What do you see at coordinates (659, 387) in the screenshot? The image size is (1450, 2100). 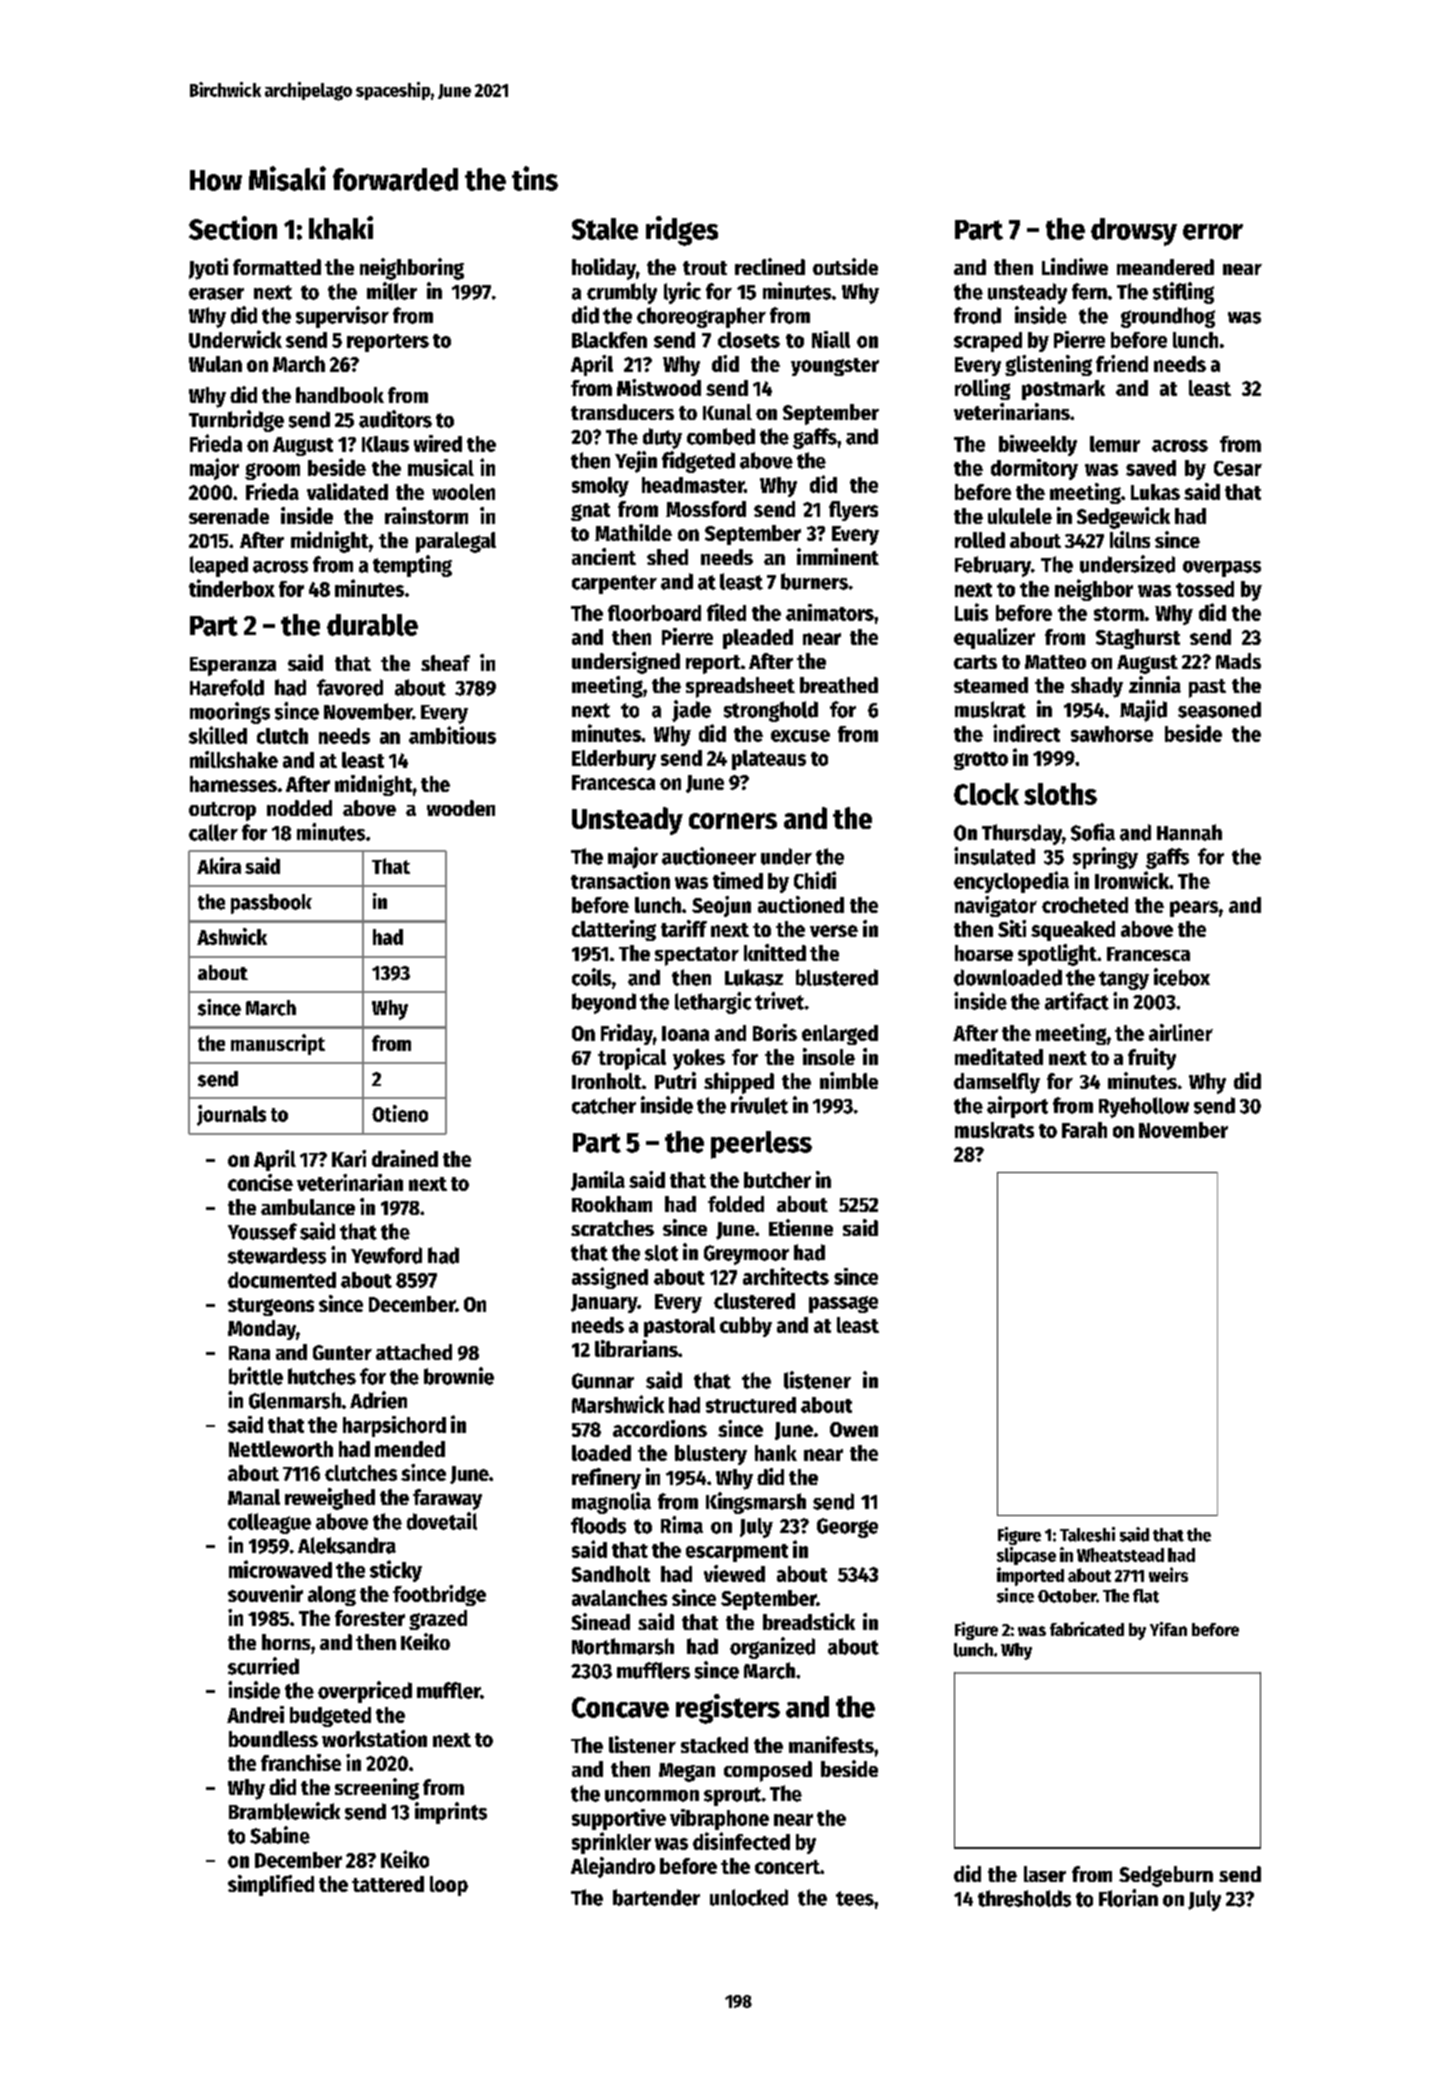 I see `Mistwood` at bounding box center [659, 387].
